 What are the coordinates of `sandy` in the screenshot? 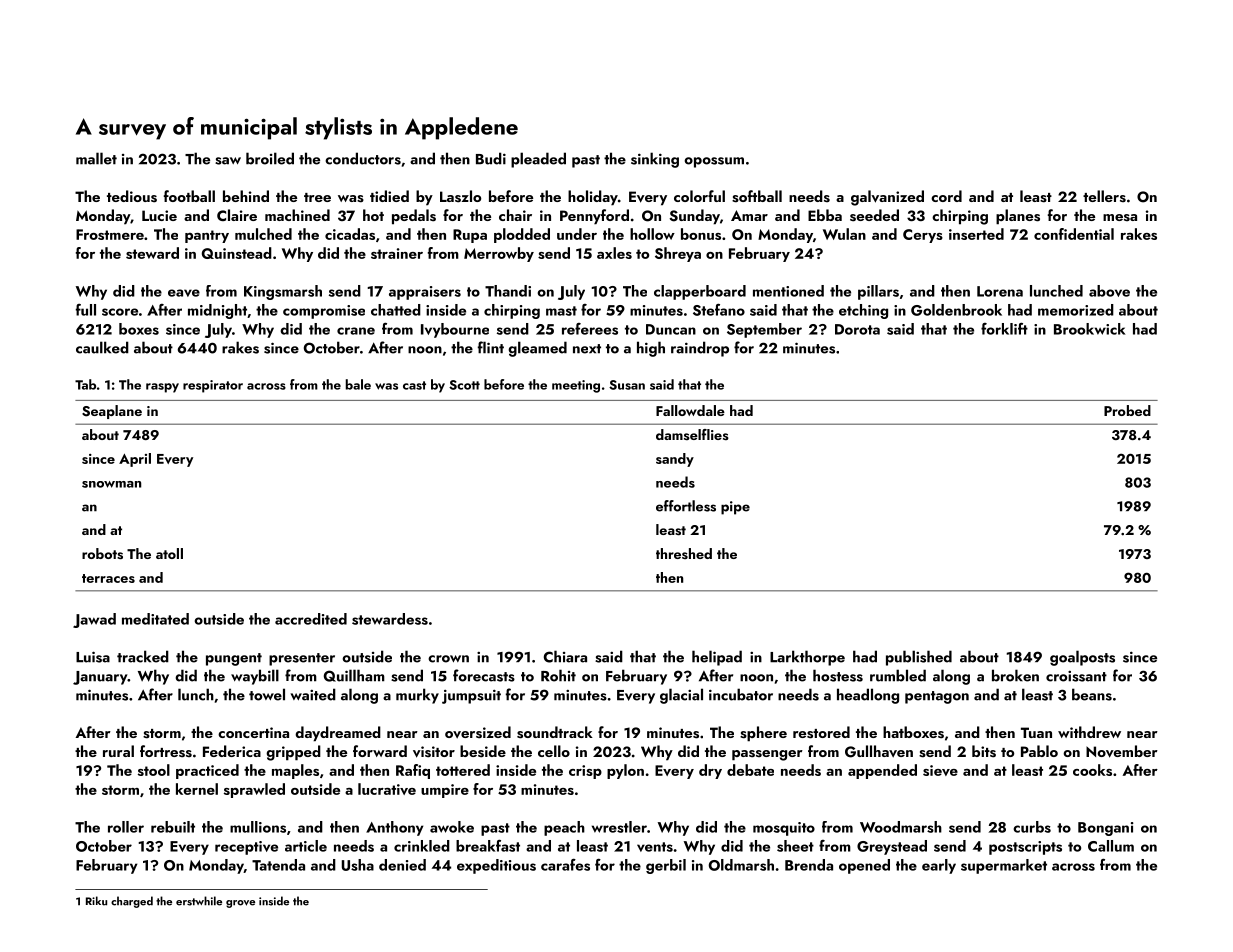 It's located at (675, 460).
